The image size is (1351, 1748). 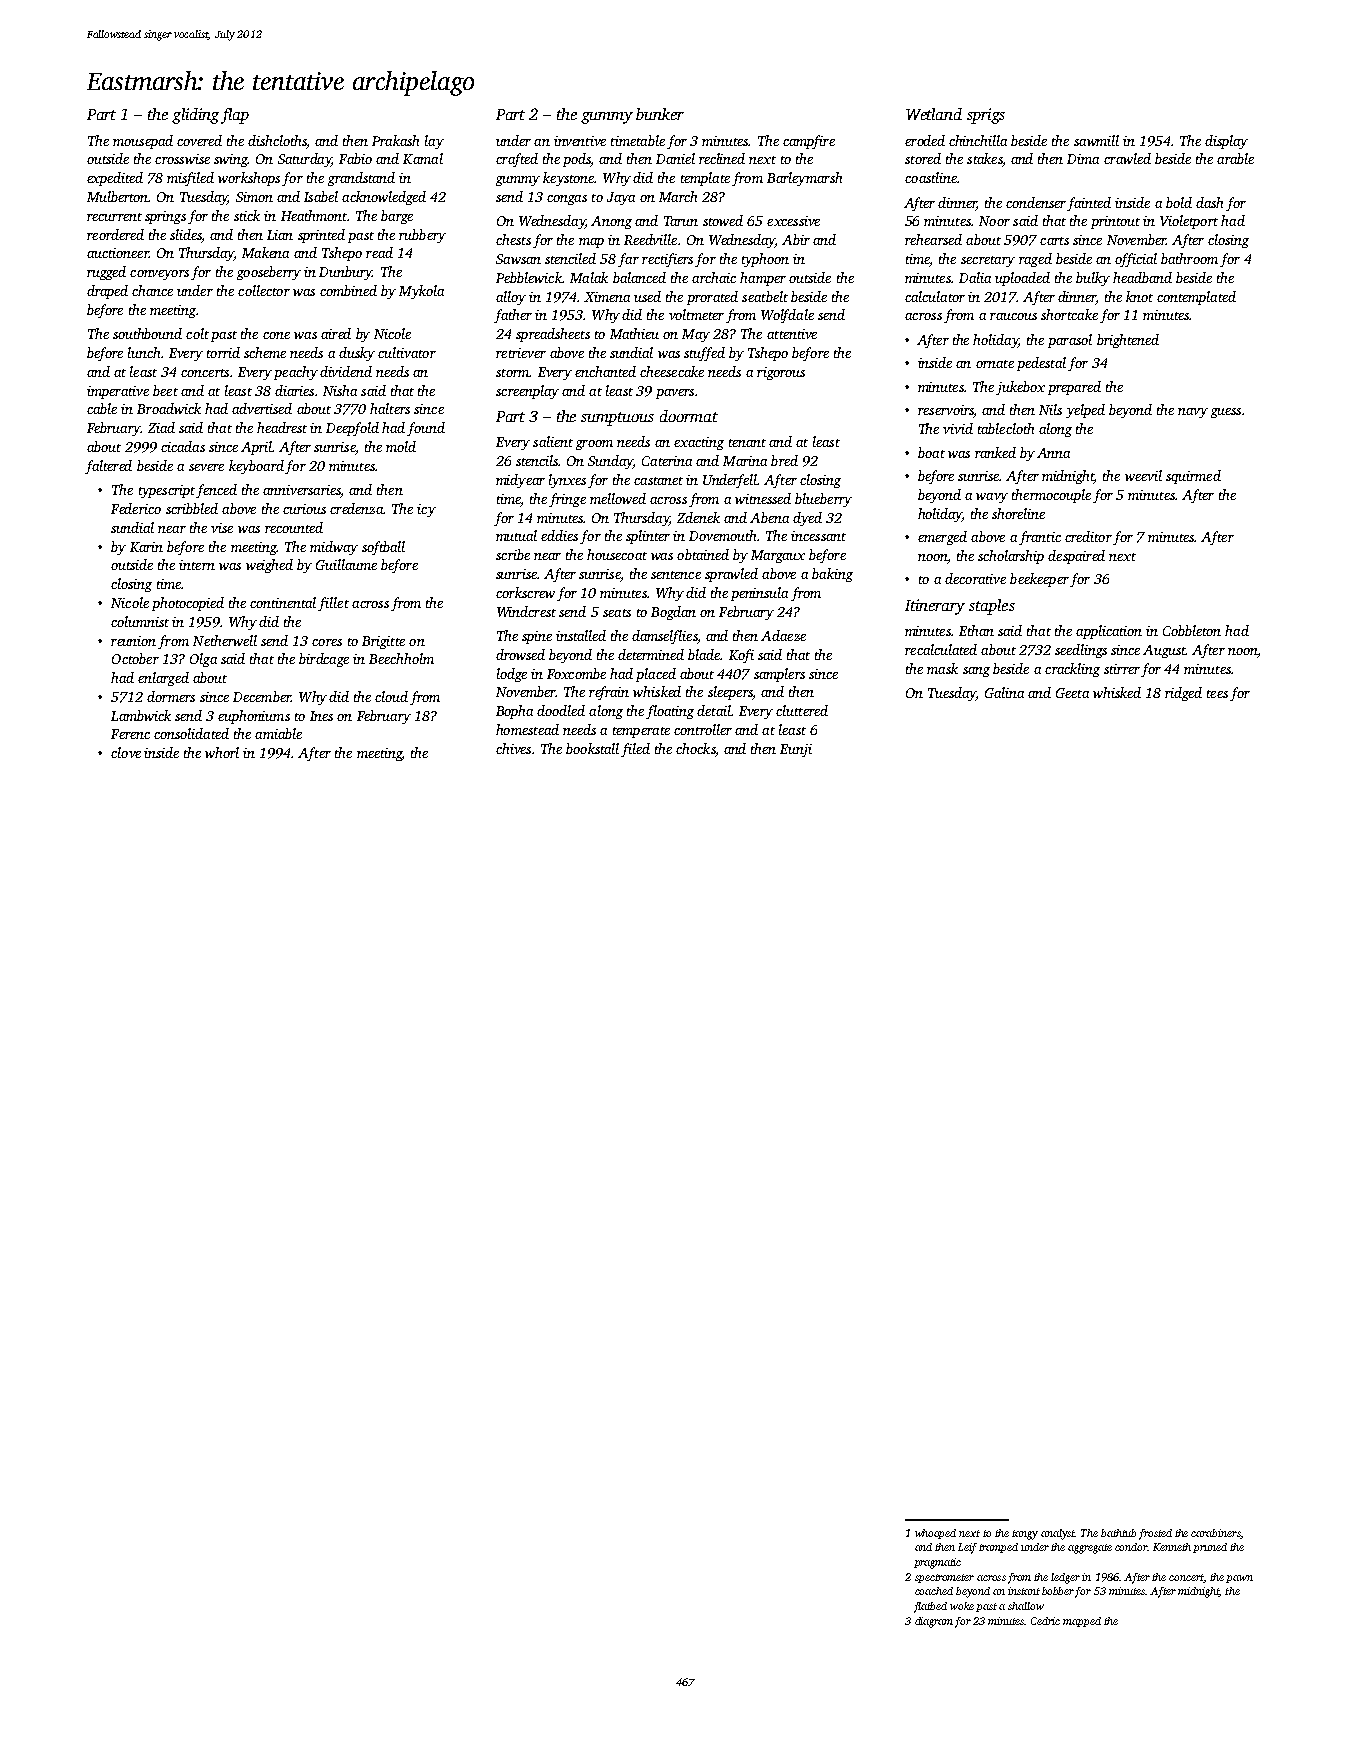 I want to click on carts, so click(x=1054, y=241).
